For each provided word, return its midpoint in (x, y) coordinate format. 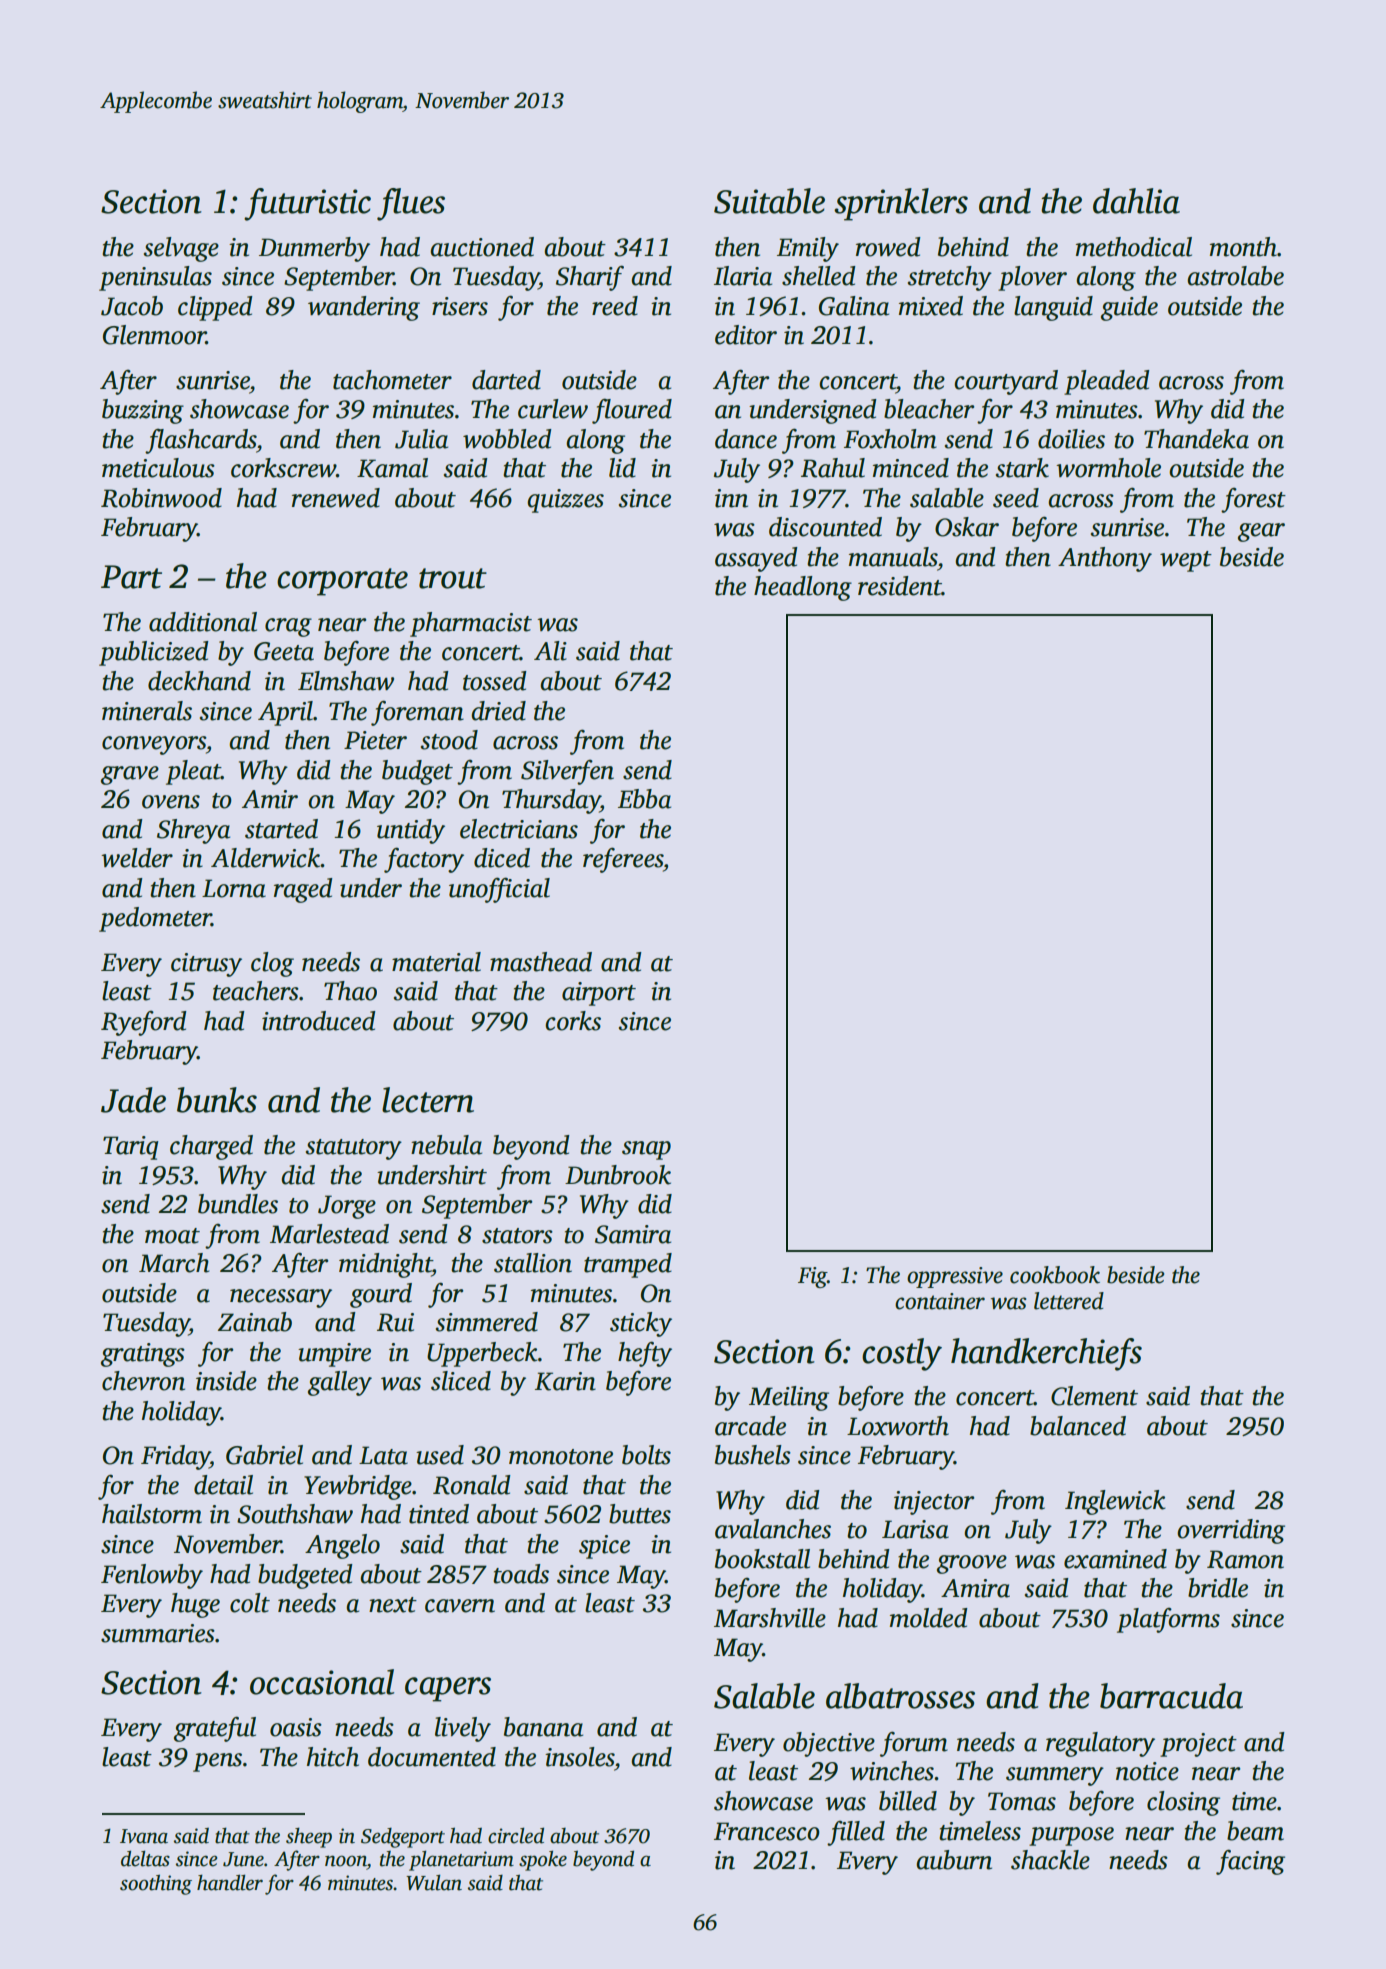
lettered (1069, 1301)
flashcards (201, 441)
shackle (1050, 1860)
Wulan (434, 1882)
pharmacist (471, 624)
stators (517, 1236)
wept (1186, 561)
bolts (646, 1455)
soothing (156, 1884)
